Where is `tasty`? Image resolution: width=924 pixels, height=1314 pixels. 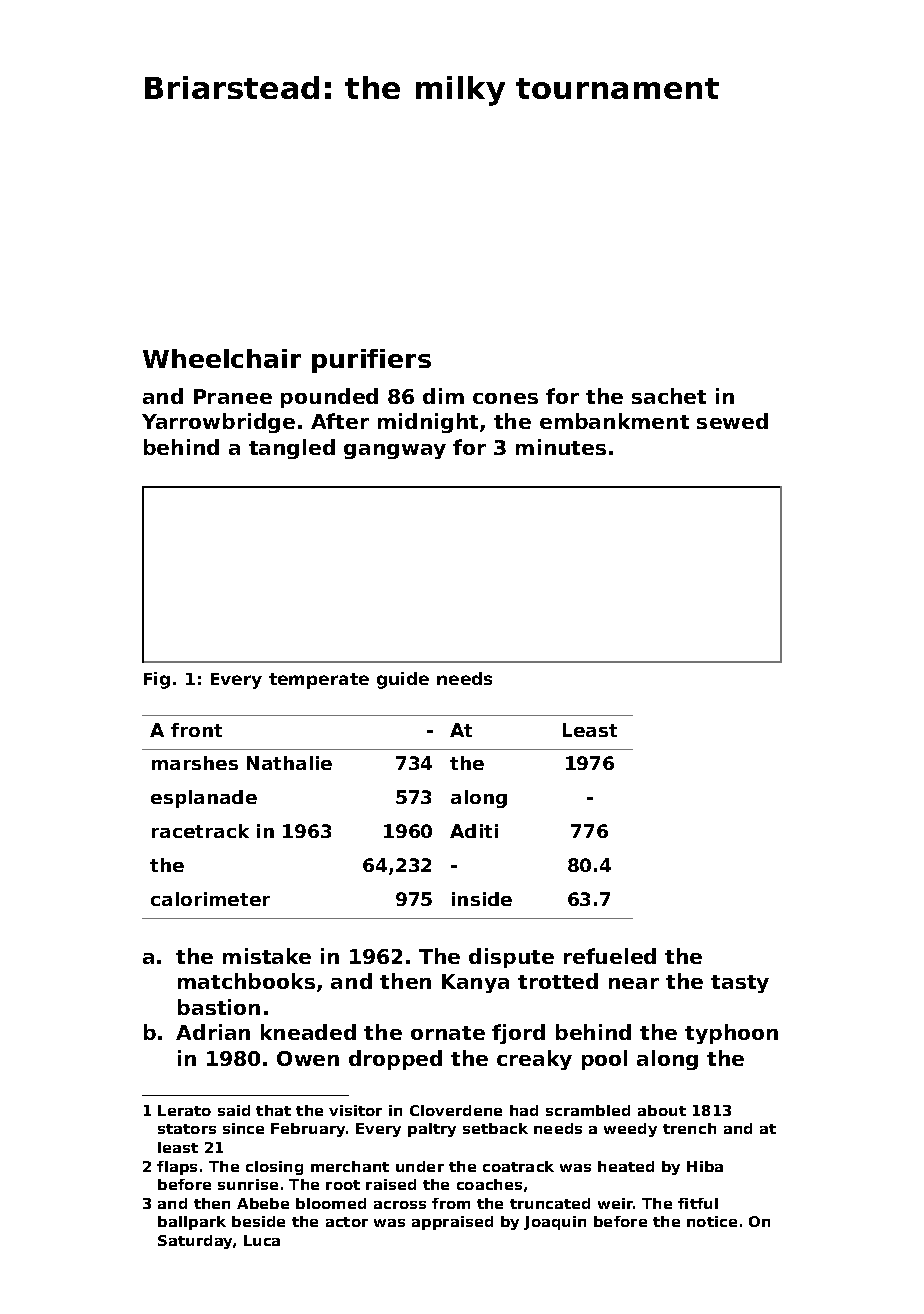
tasty is located at coordinates (740, 984).
